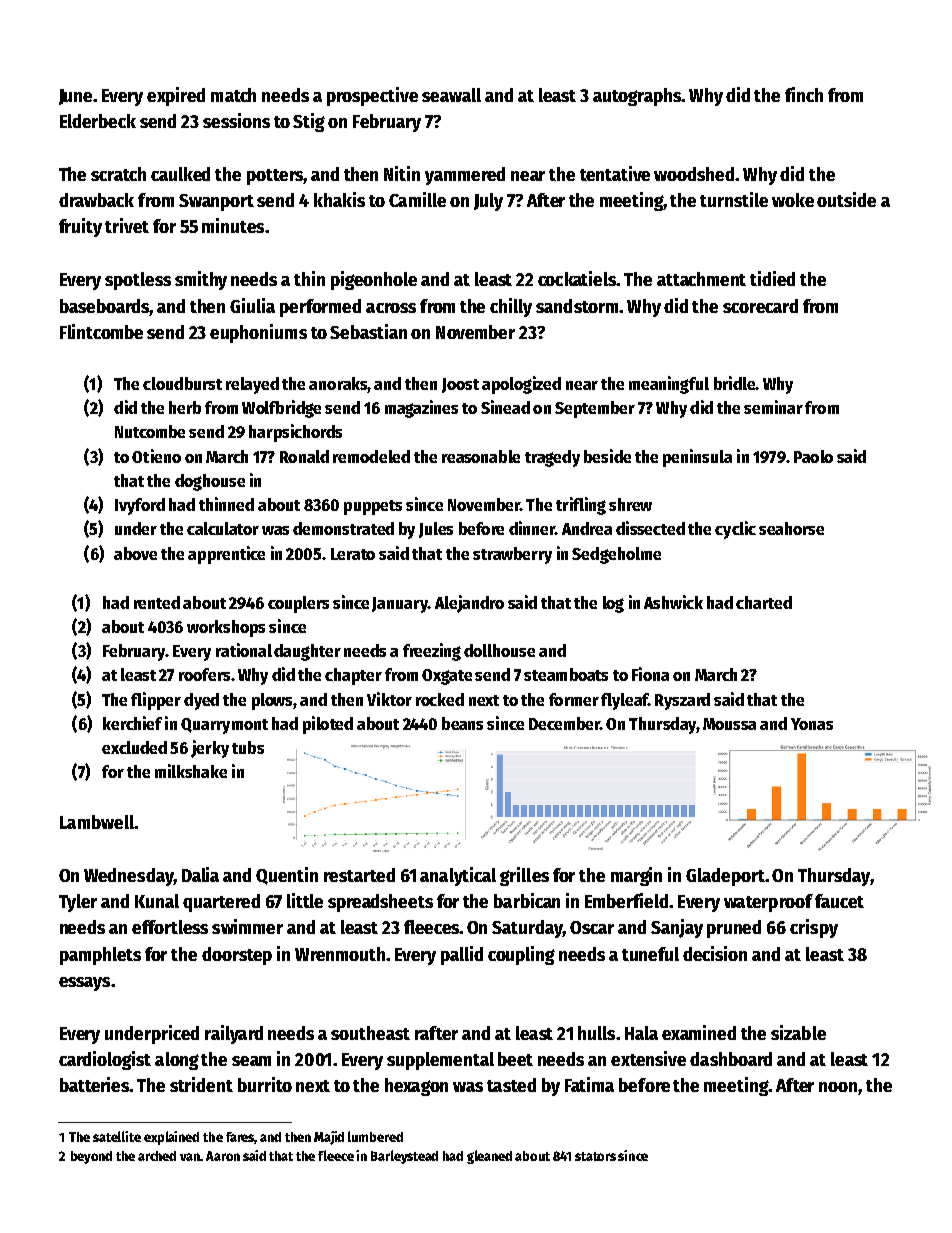 The width and height of the page is (952, 1233). What do you see at coordinates (91, 1157) in the page?
I see `beyond` at bounding box center [91, 1157].
